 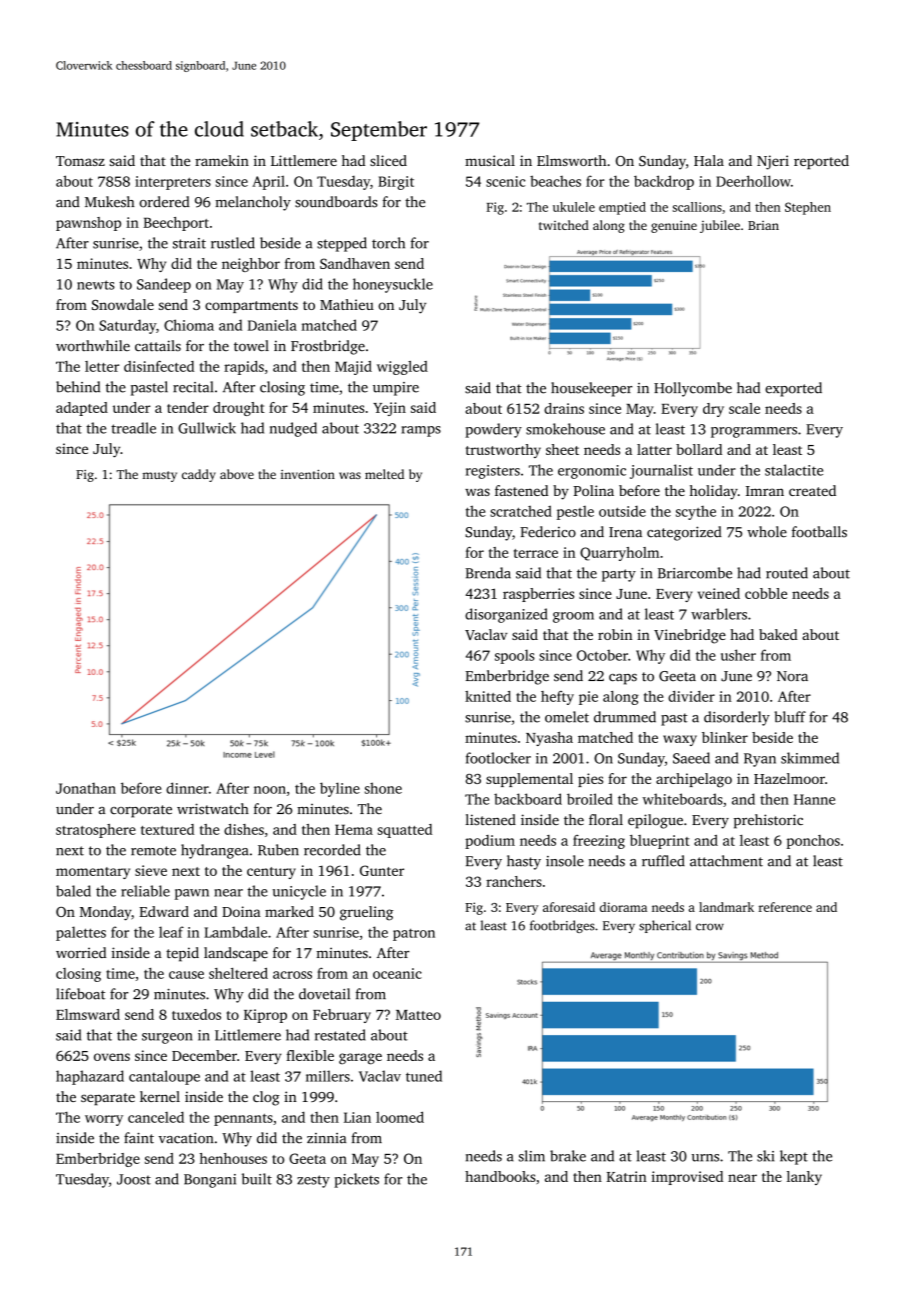 What do you see at coordinates (571, 160) in the image?
I see `Elmsworth` at bounding box center [571, 160].
